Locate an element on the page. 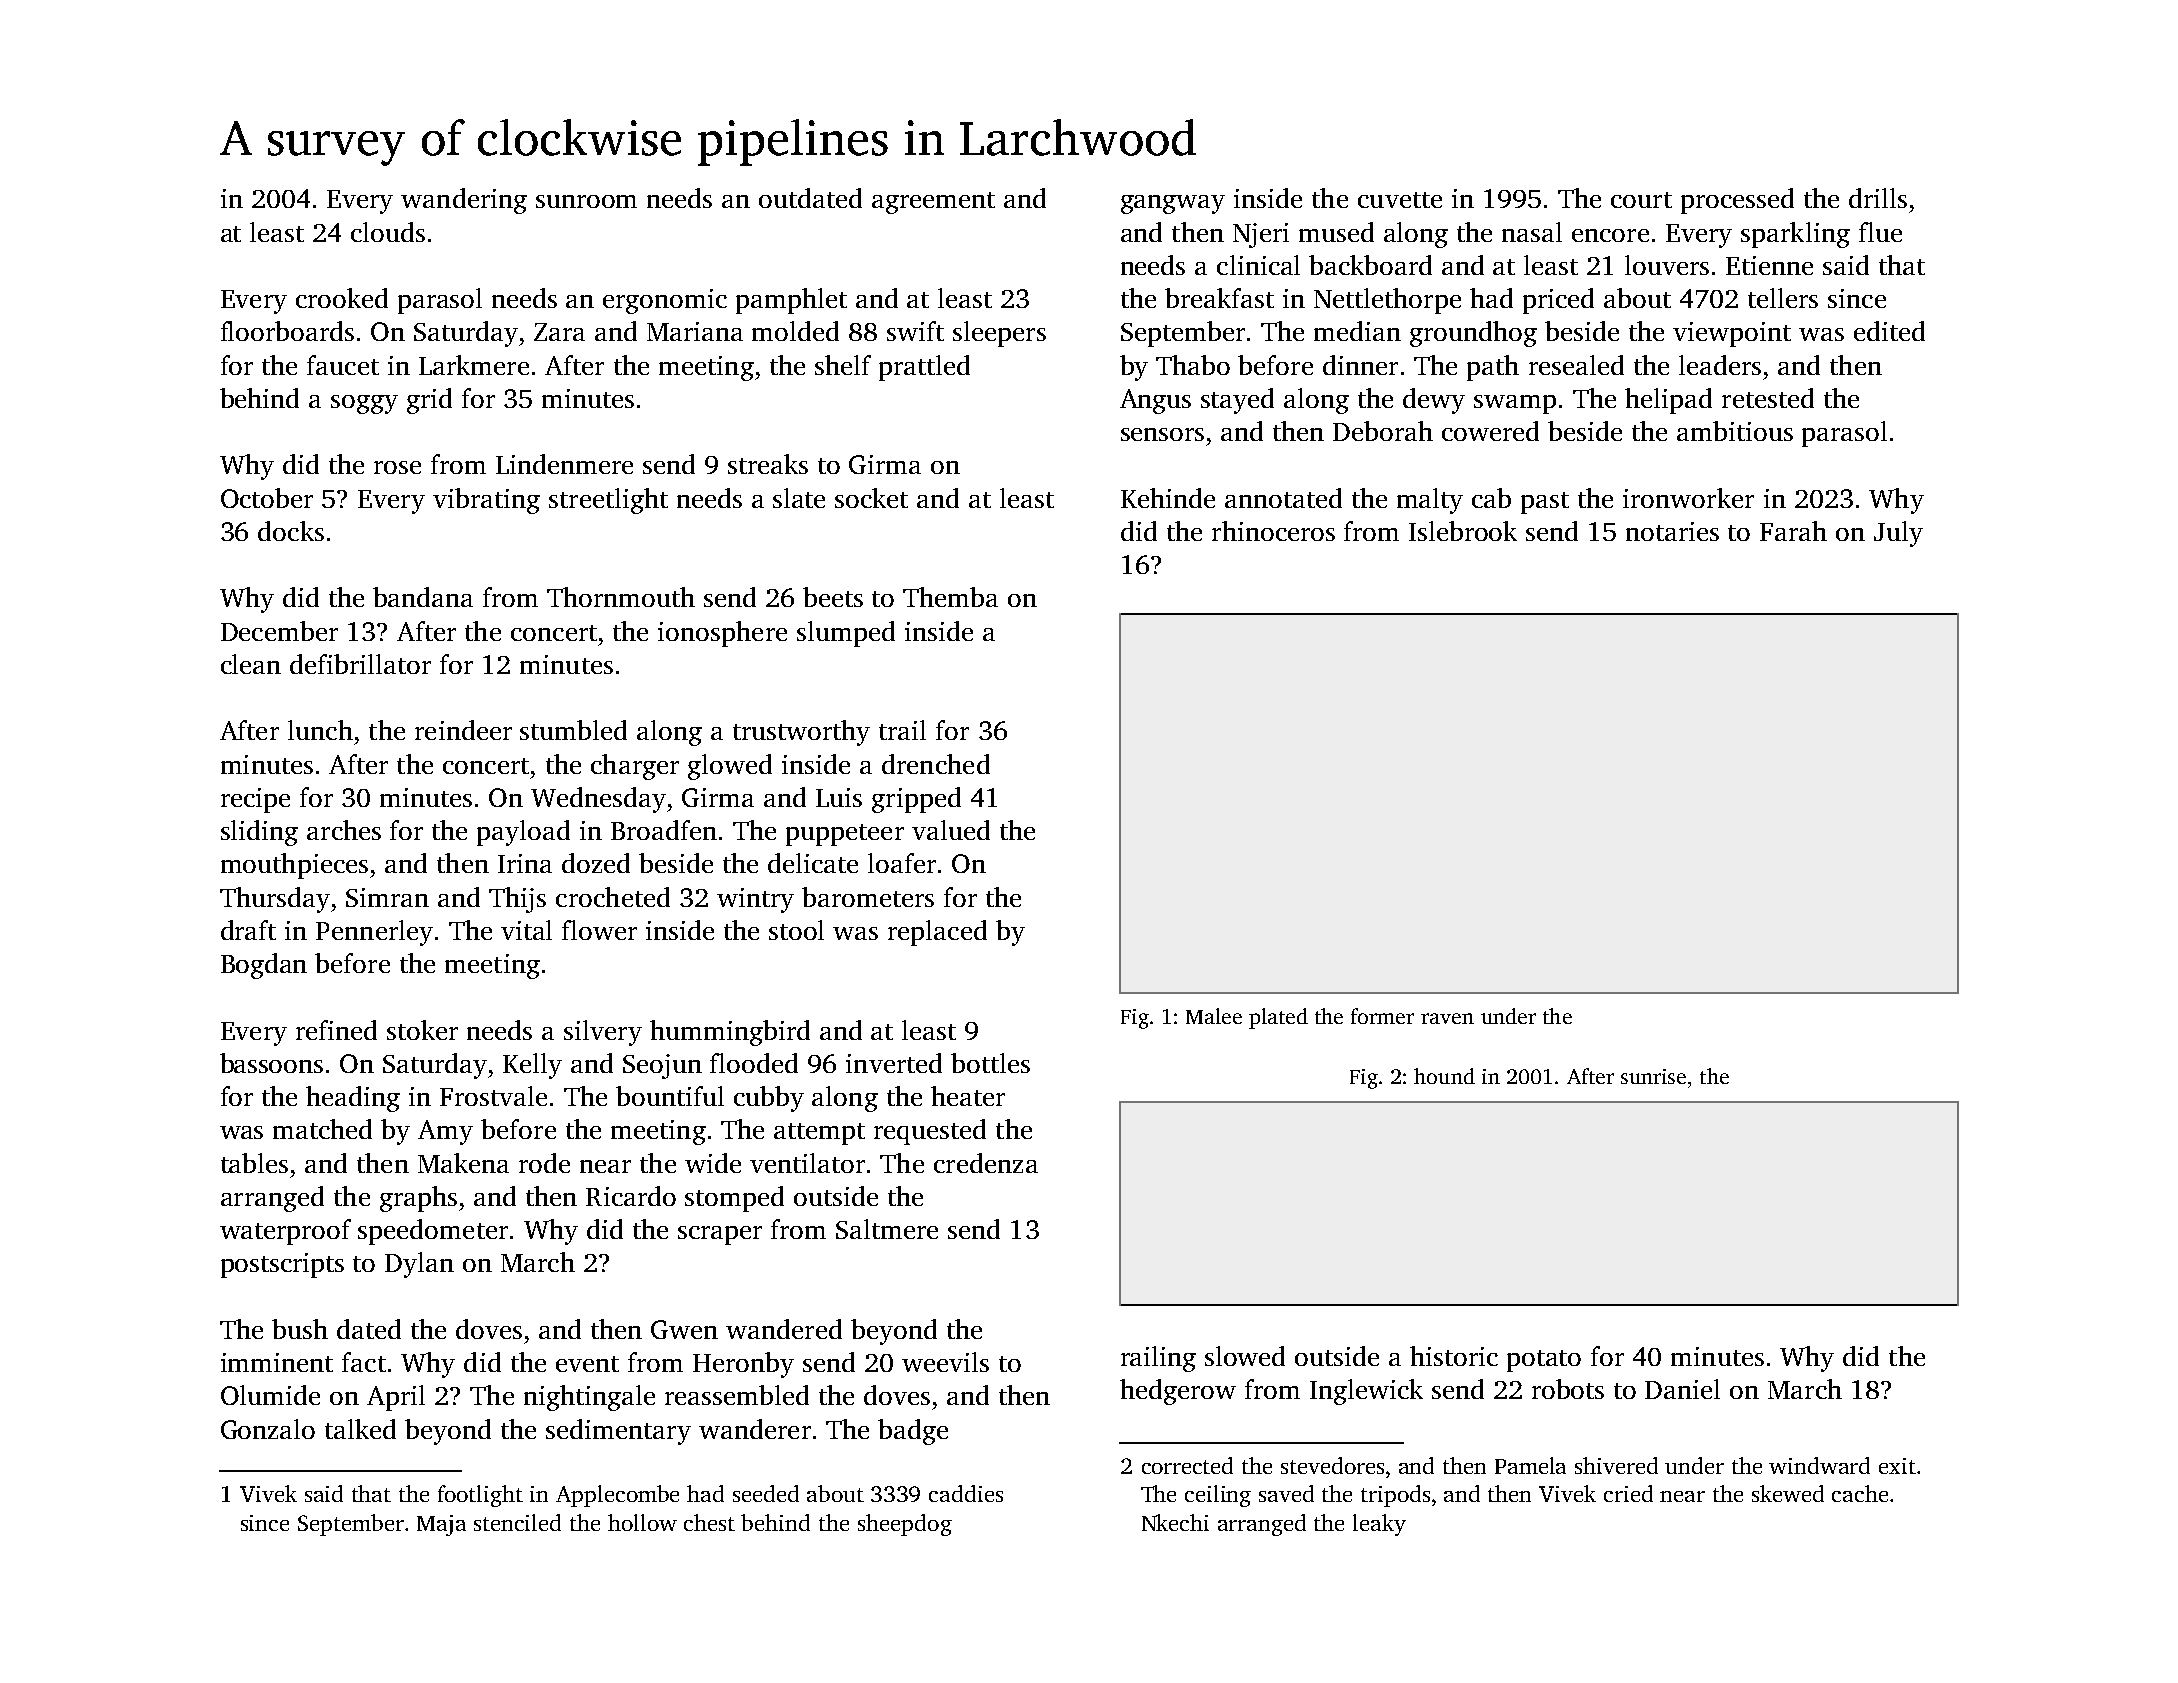  bottles is located at coordinates (990, 1063).
